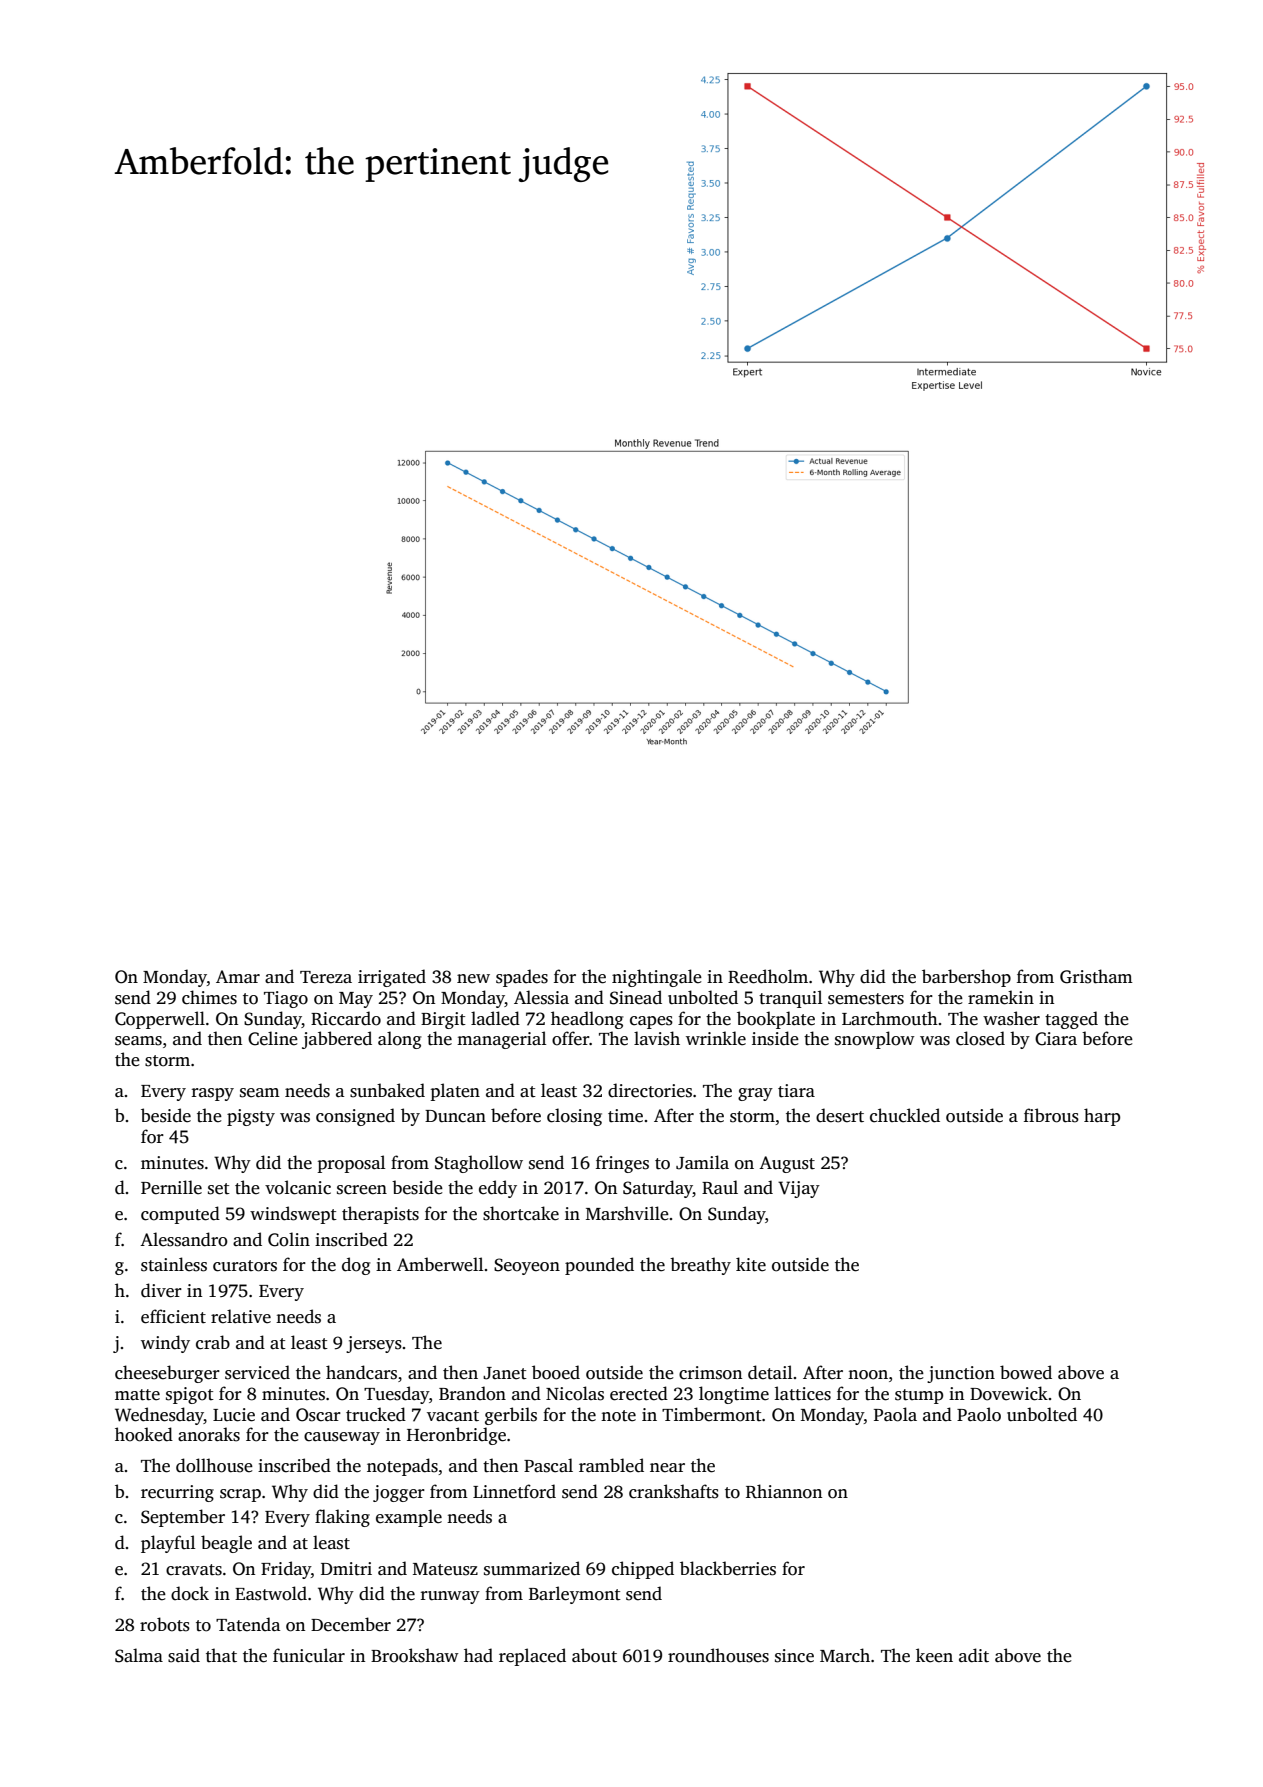  Describe the element at coordinates (974, 1655) in the document. I see `adit` at that location.
